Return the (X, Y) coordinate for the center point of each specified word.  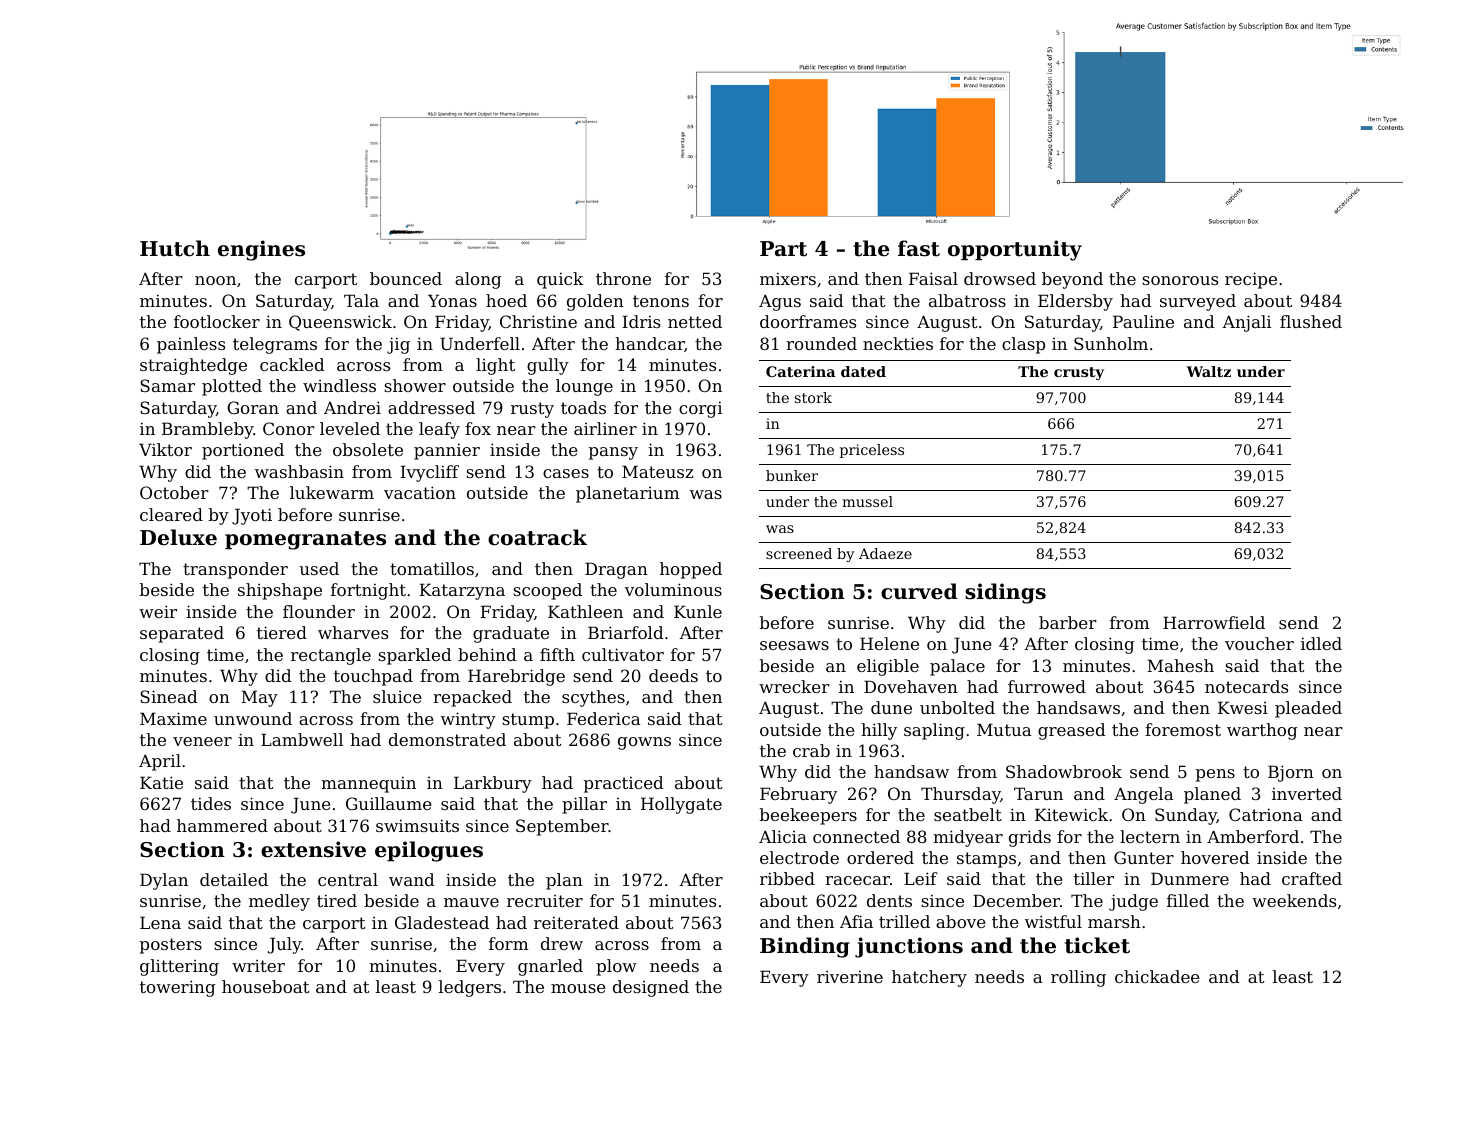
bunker (792, 475)
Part (783, 249)
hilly (879, 731)
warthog (1262, 731)
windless (339, 385)
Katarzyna (462, 591)
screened (799, 553)
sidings (1005, 593)
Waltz (1209, 371)
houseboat (266, 986)
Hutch (175, 248)
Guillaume (389, 803)
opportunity (1015, 250)
